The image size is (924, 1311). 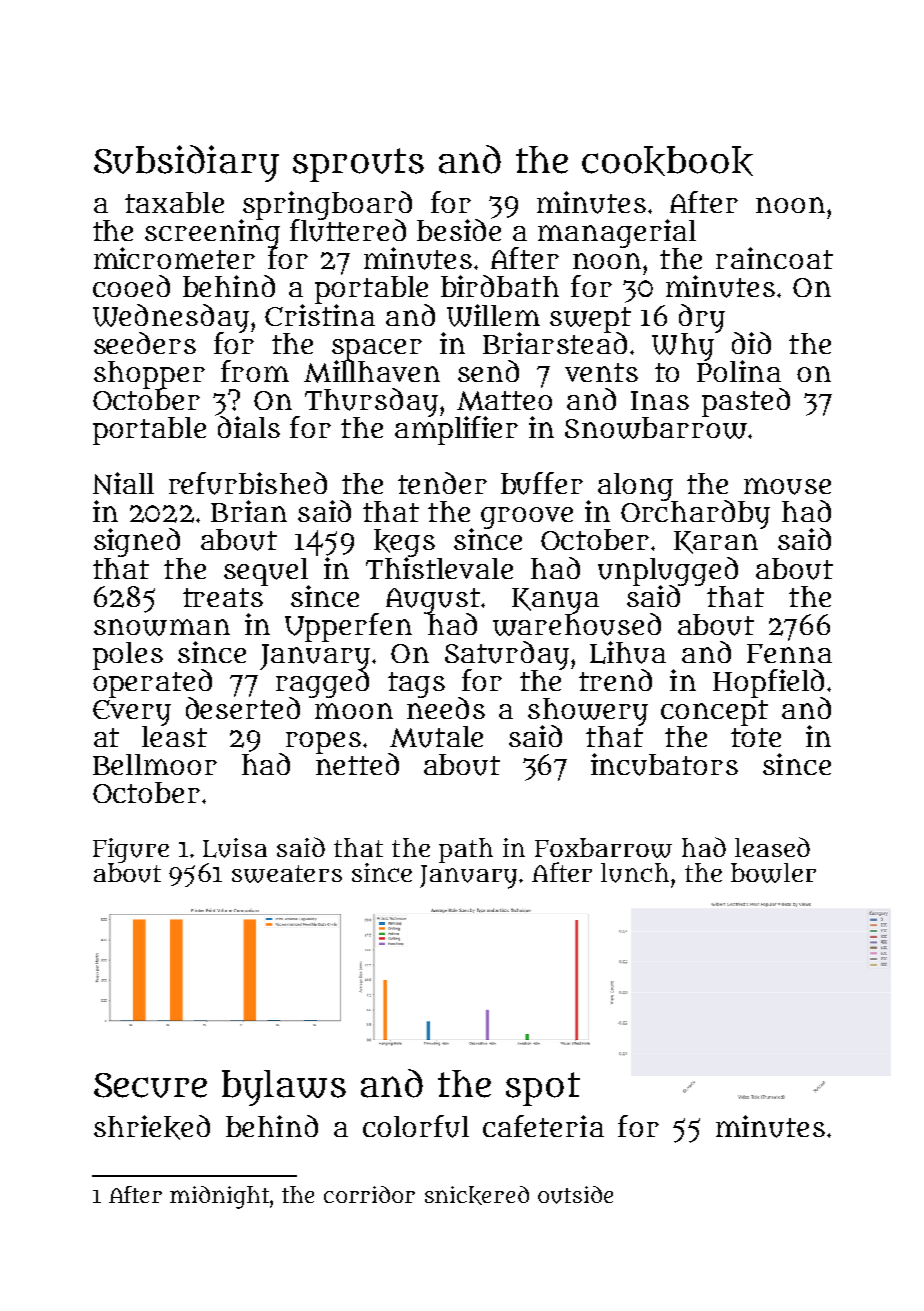 What do you see at coordinates (789, 653) in the screenshot?
I see `Fenna` at bounding box center [789, 653].
